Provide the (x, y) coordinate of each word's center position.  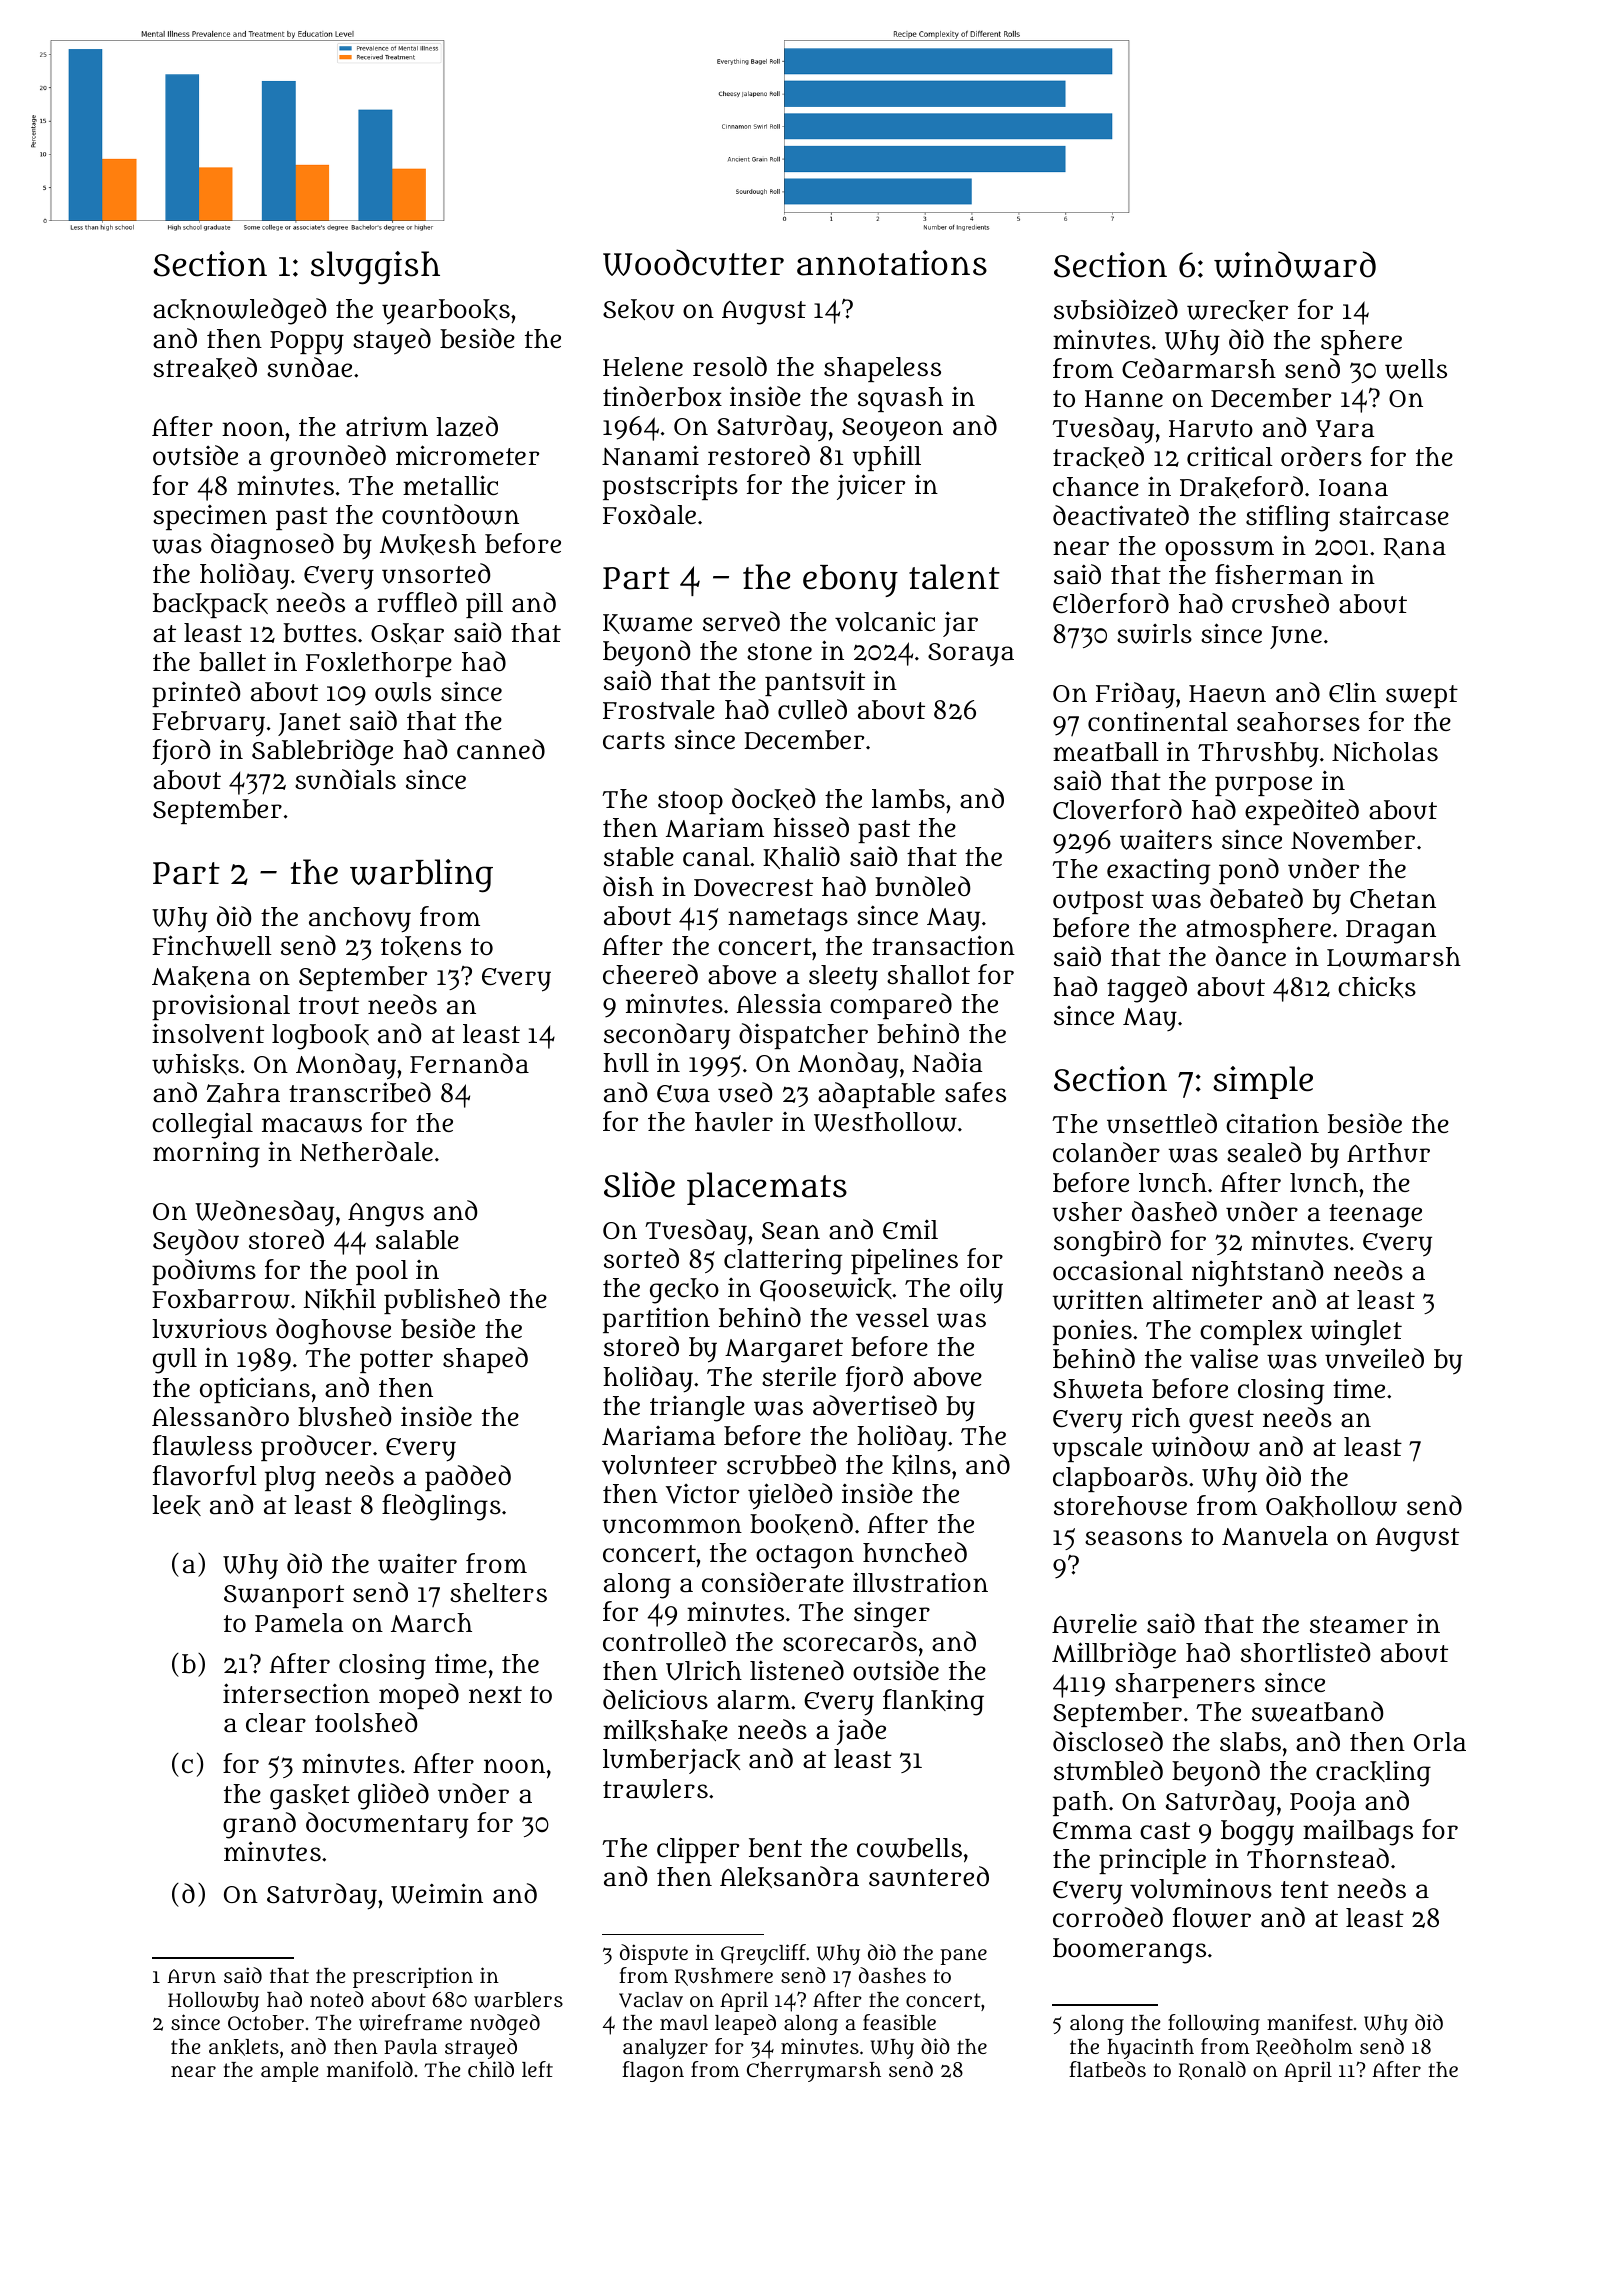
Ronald (1212, 2070)
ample (289, 2072)
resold (730, 366)
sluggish (375, 268)
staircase (1394, 516)
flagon (653, 2071)
